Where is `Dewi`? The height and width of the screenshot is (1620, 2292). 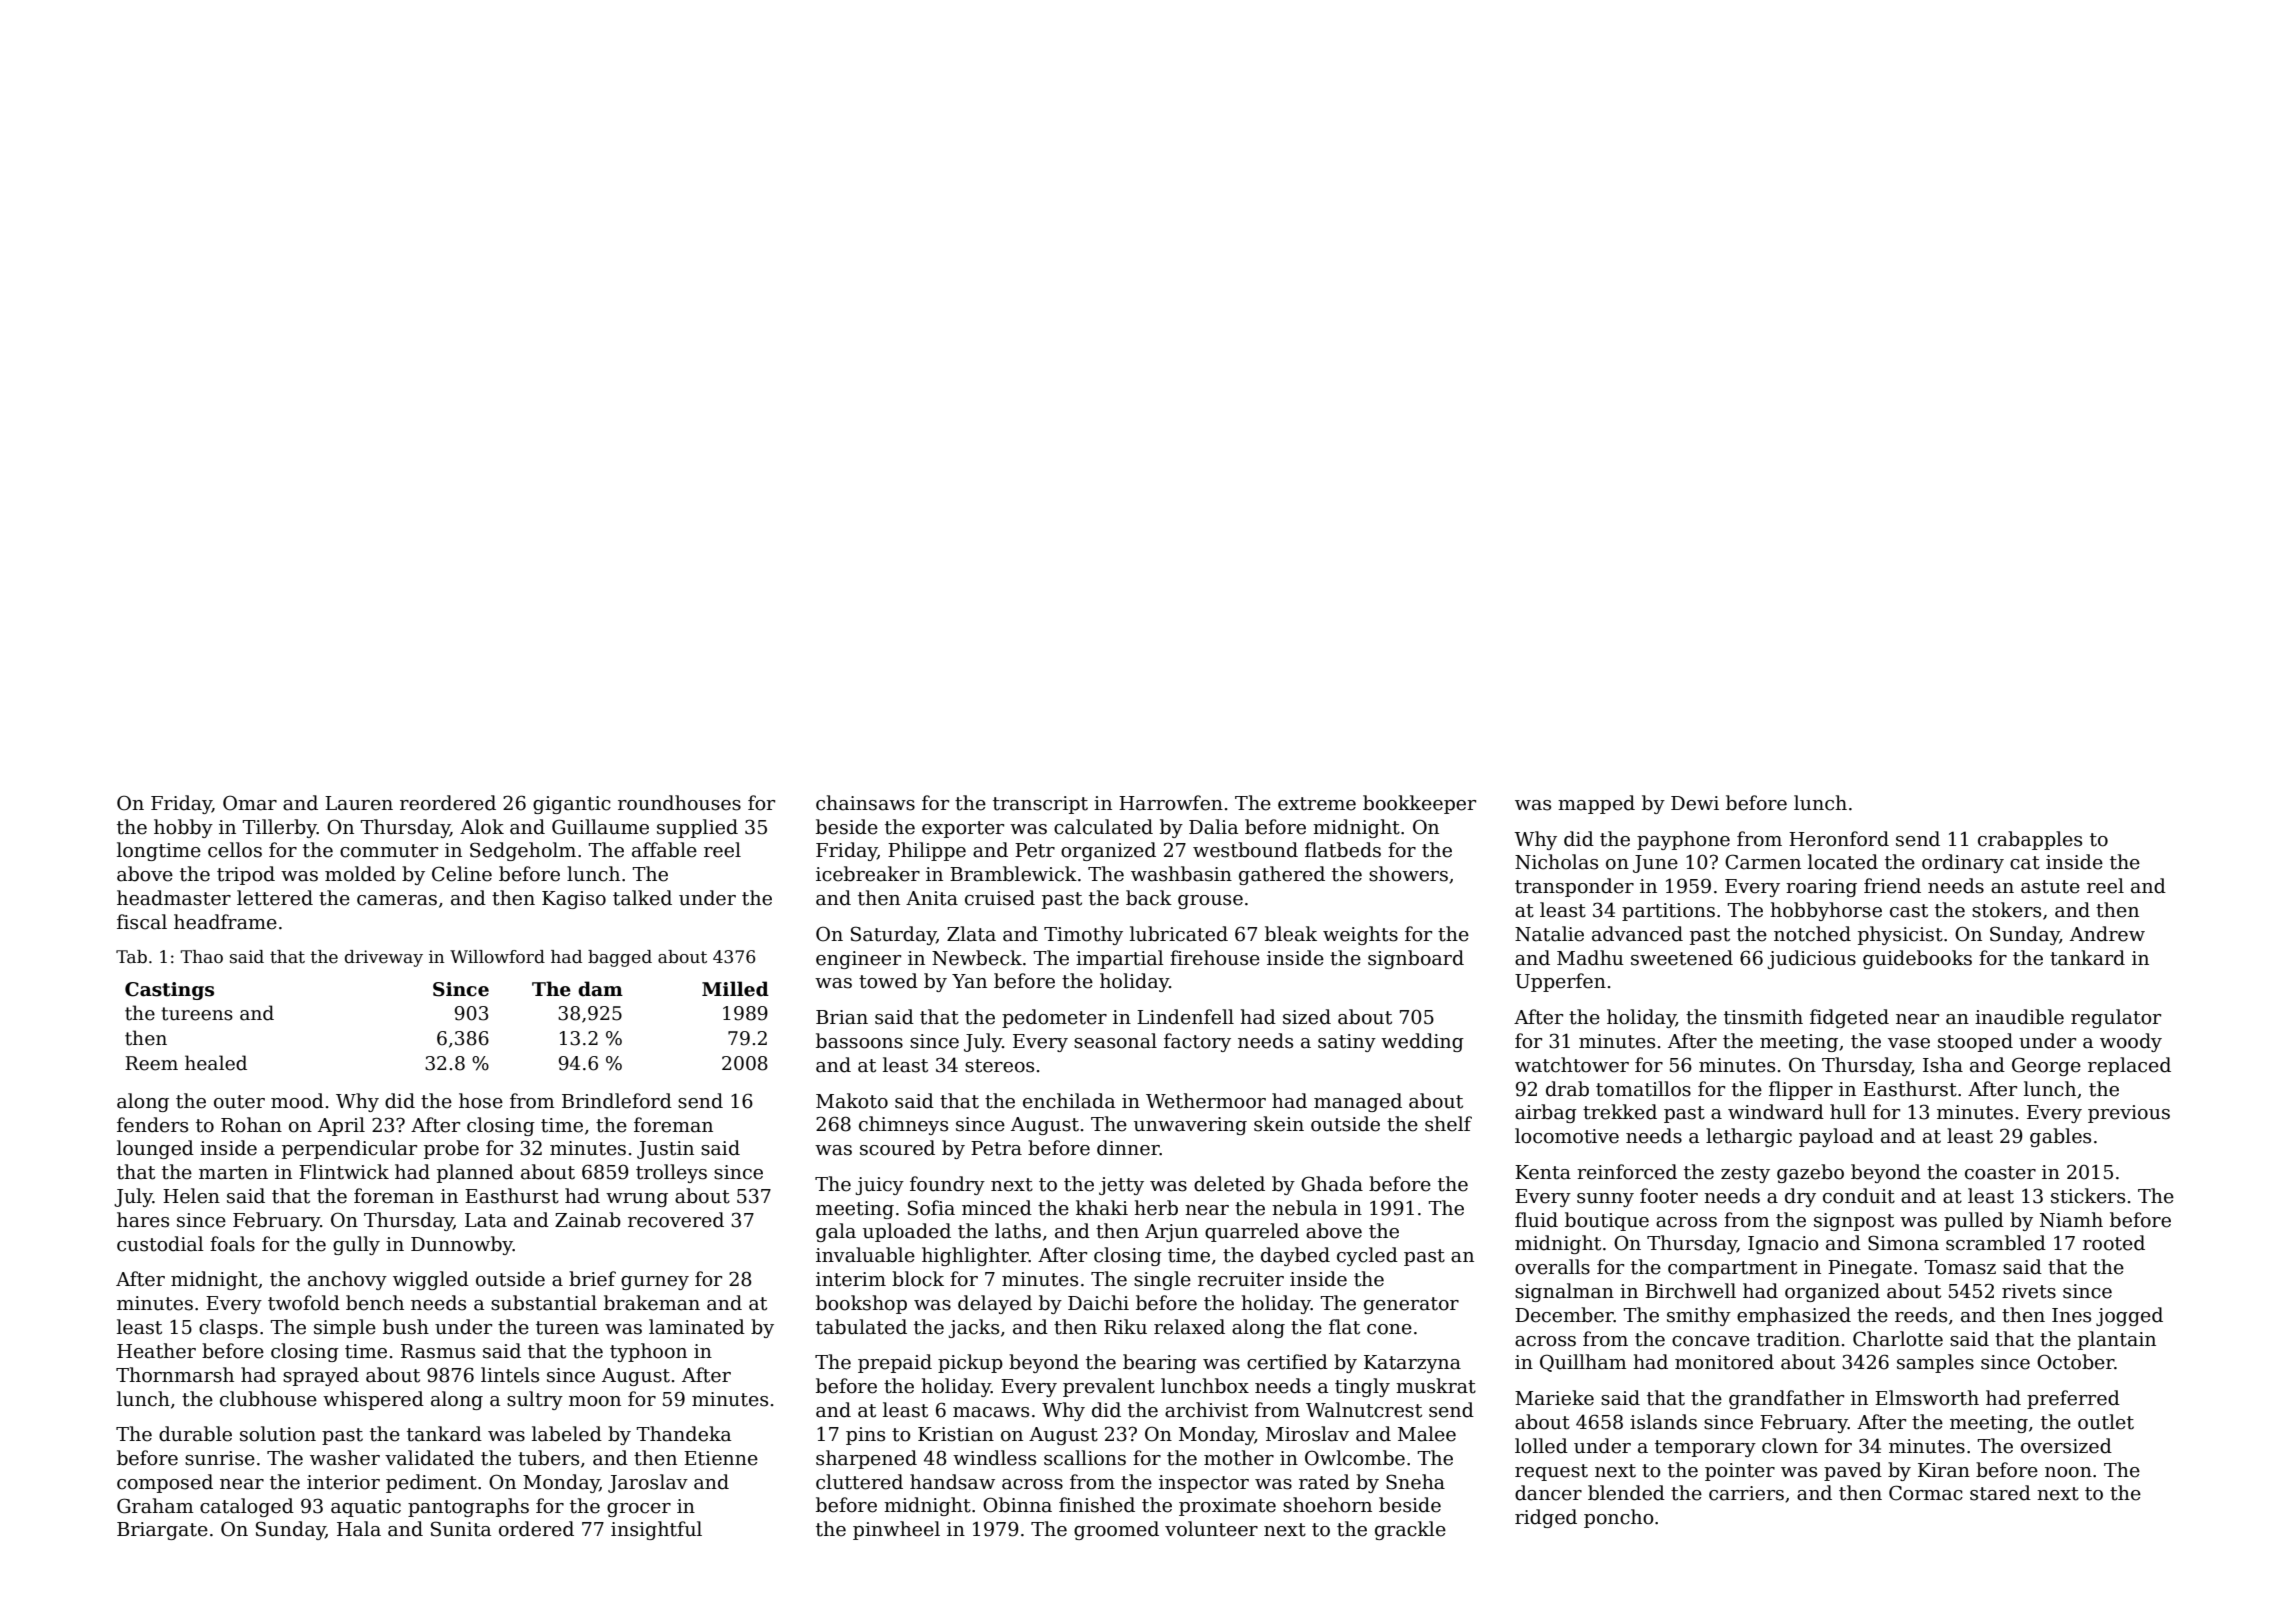 Dewi is located at coordinates (1695, 803).
